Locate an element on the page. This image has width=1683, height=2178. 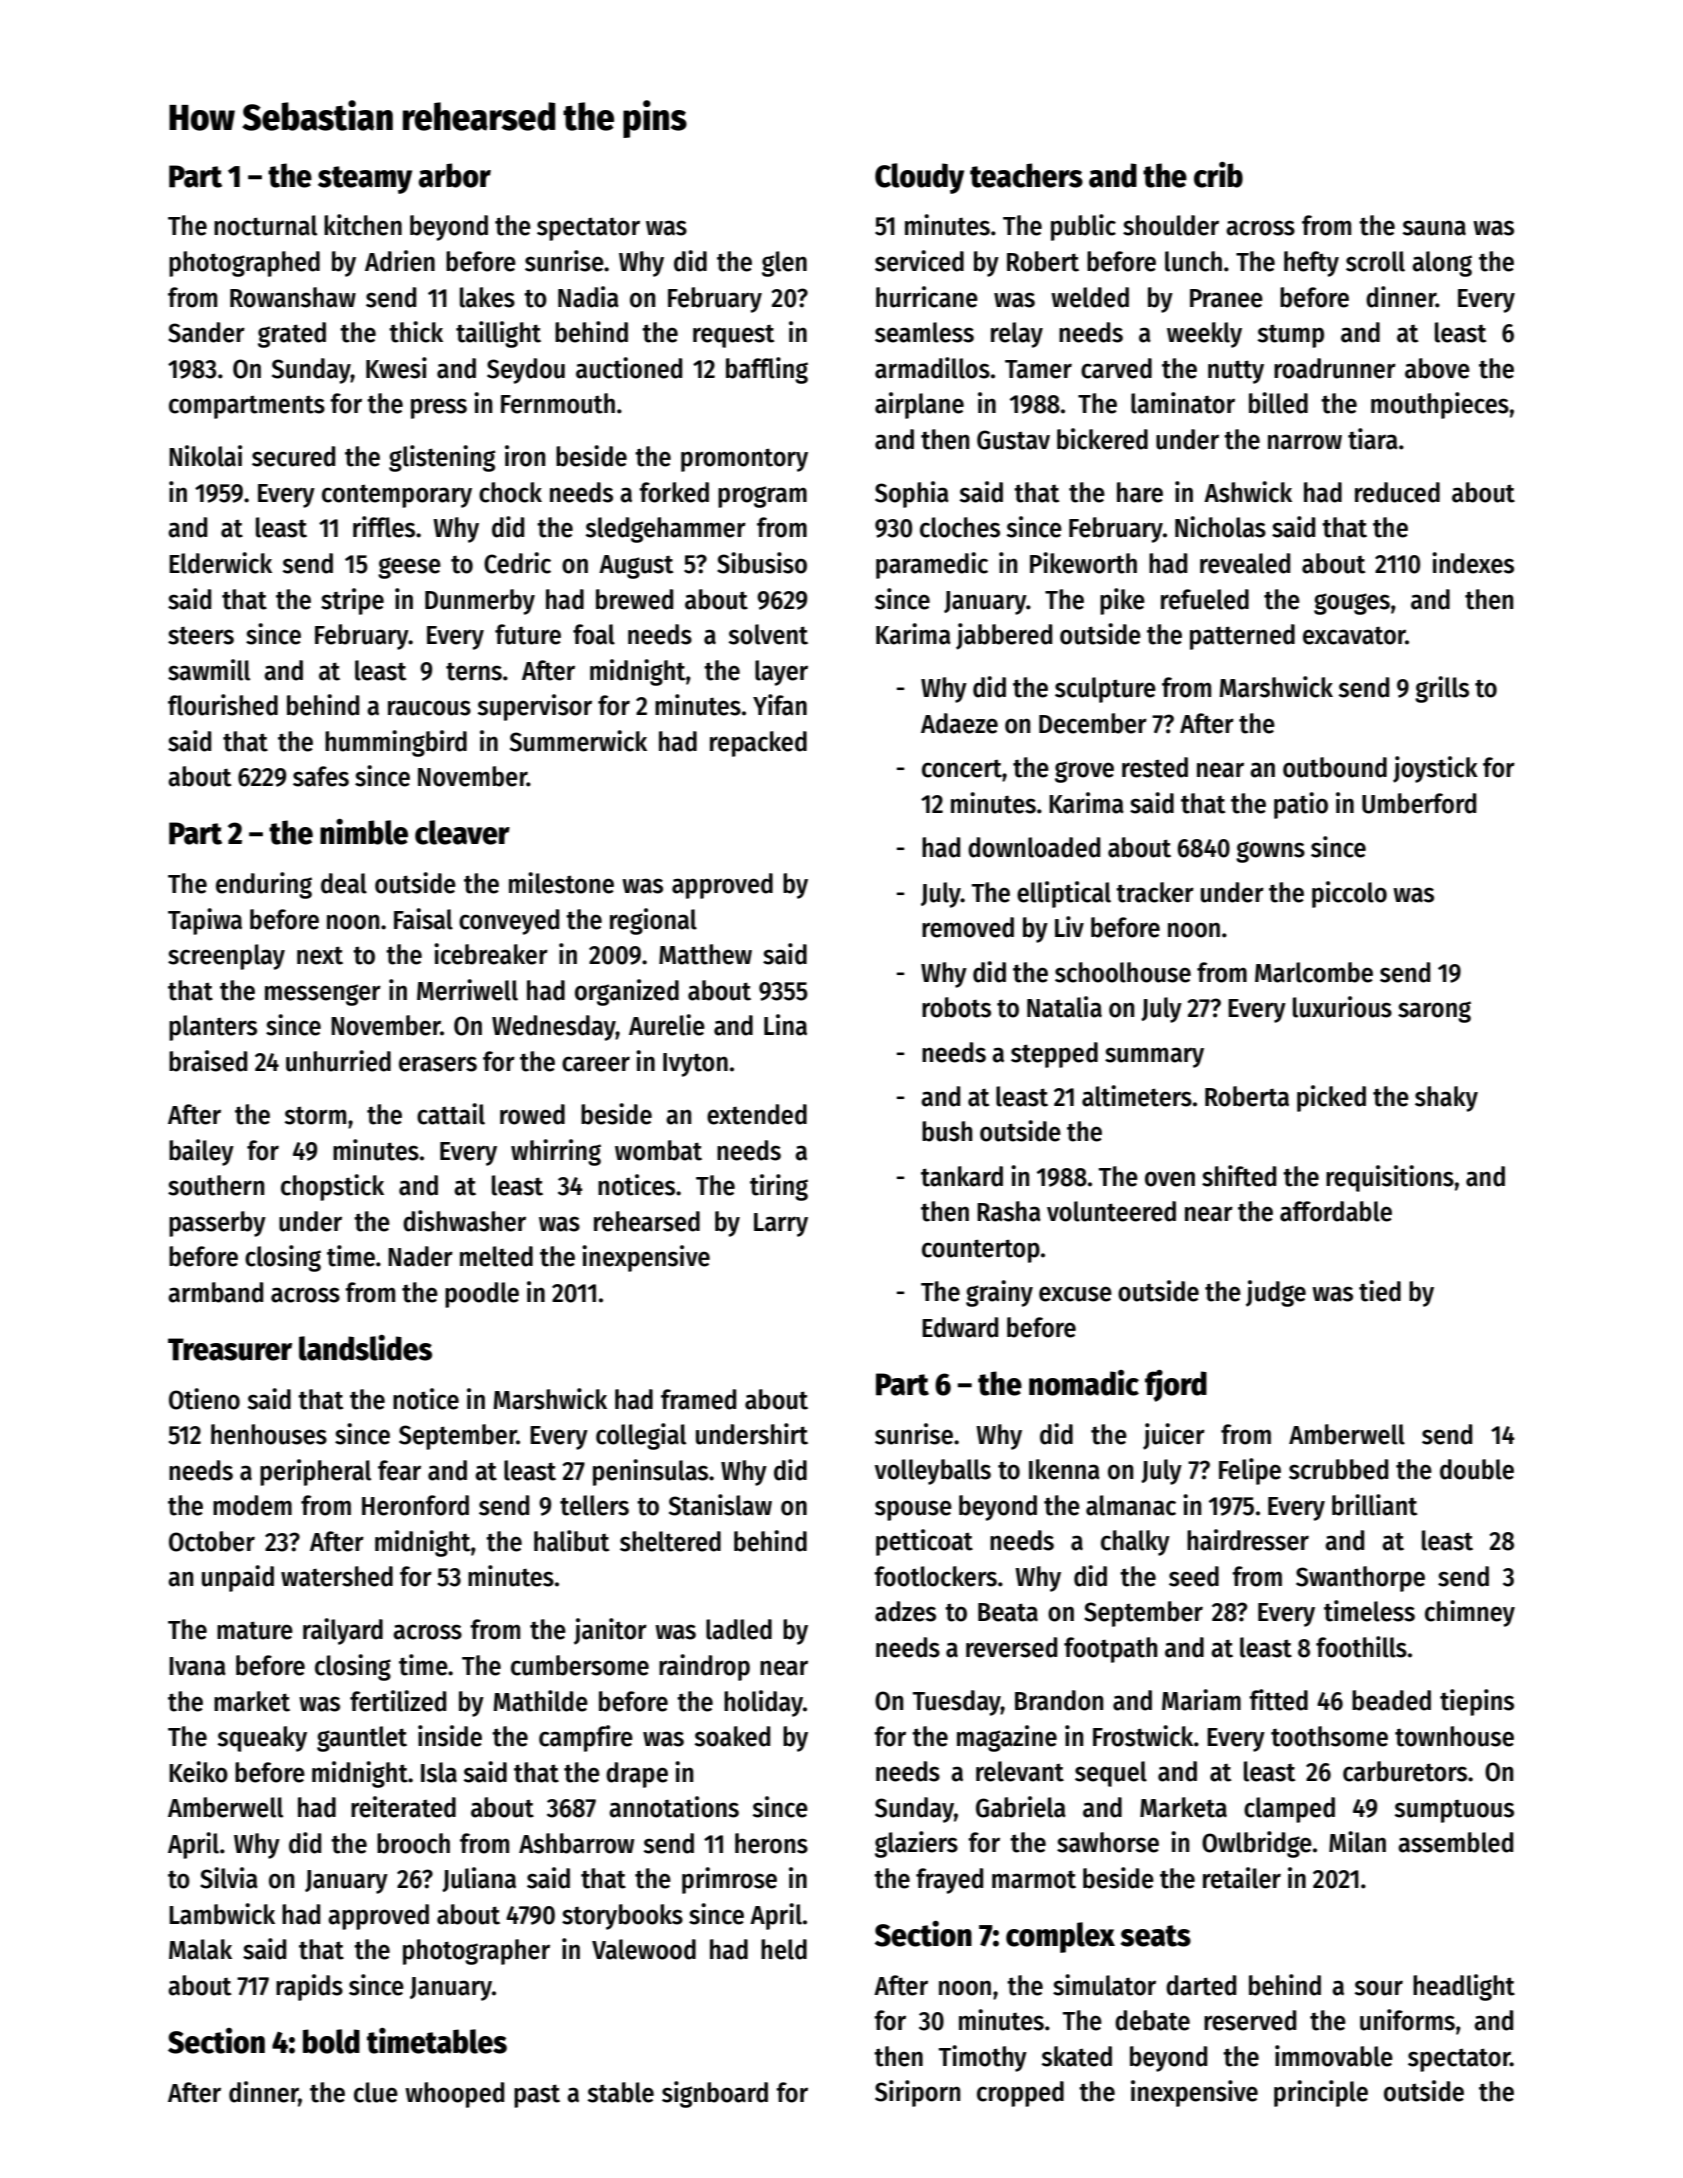
milestone is located at coordinates (561, 883).
